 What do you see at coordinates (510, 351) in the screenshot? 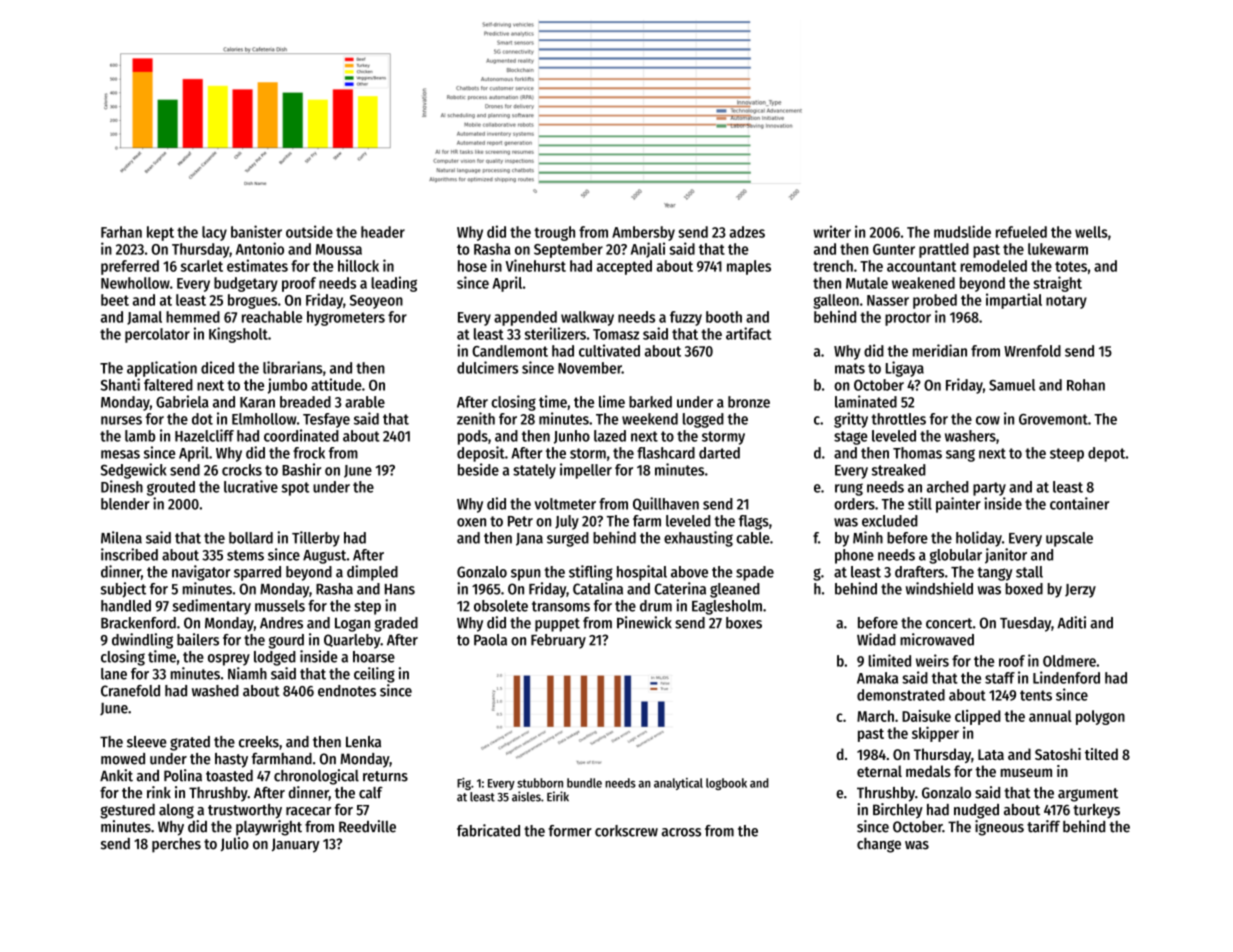
I see `Candlemont` at bounding box center [510, 351].
